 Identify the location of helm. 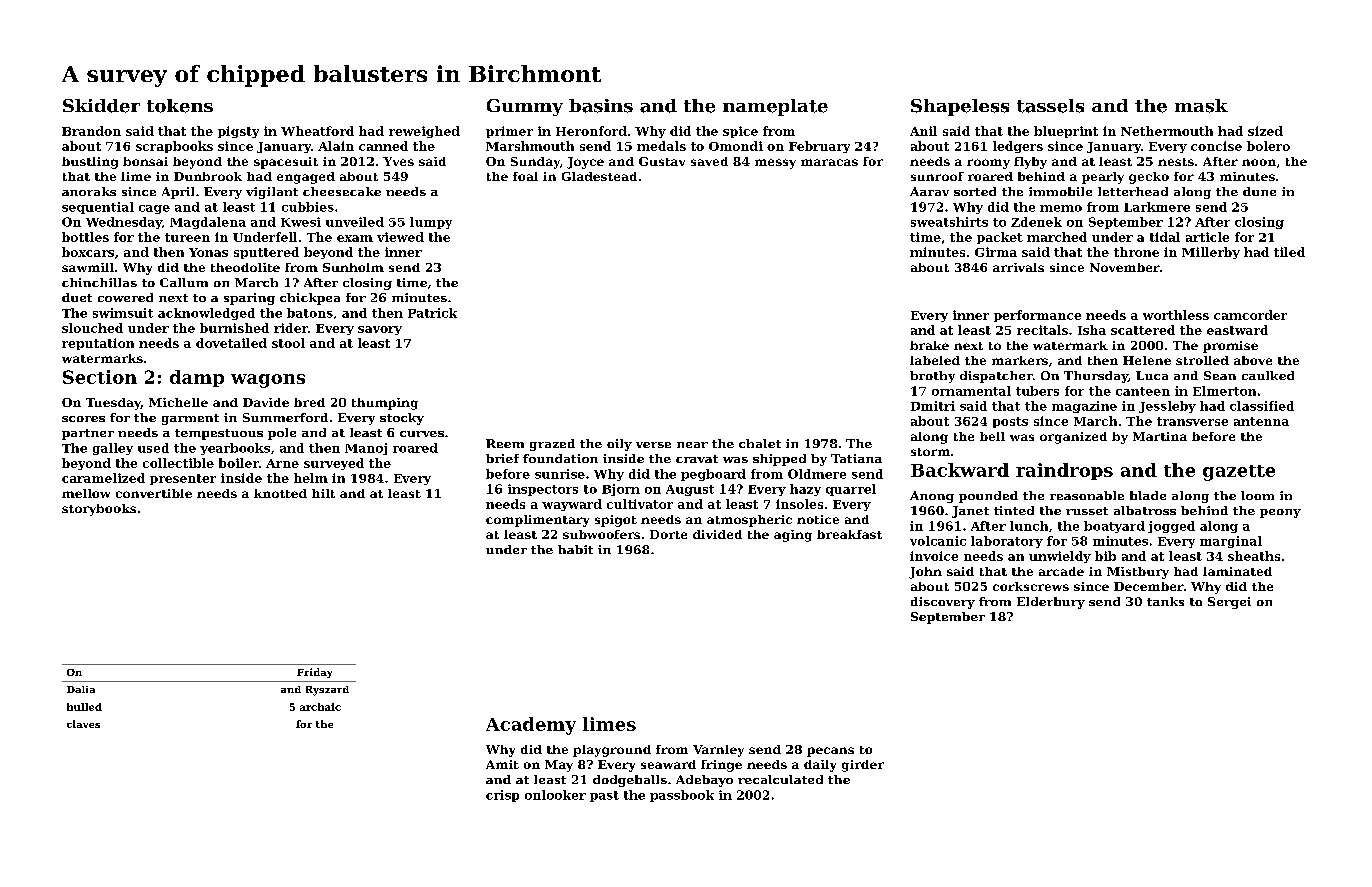
(311, 478).
